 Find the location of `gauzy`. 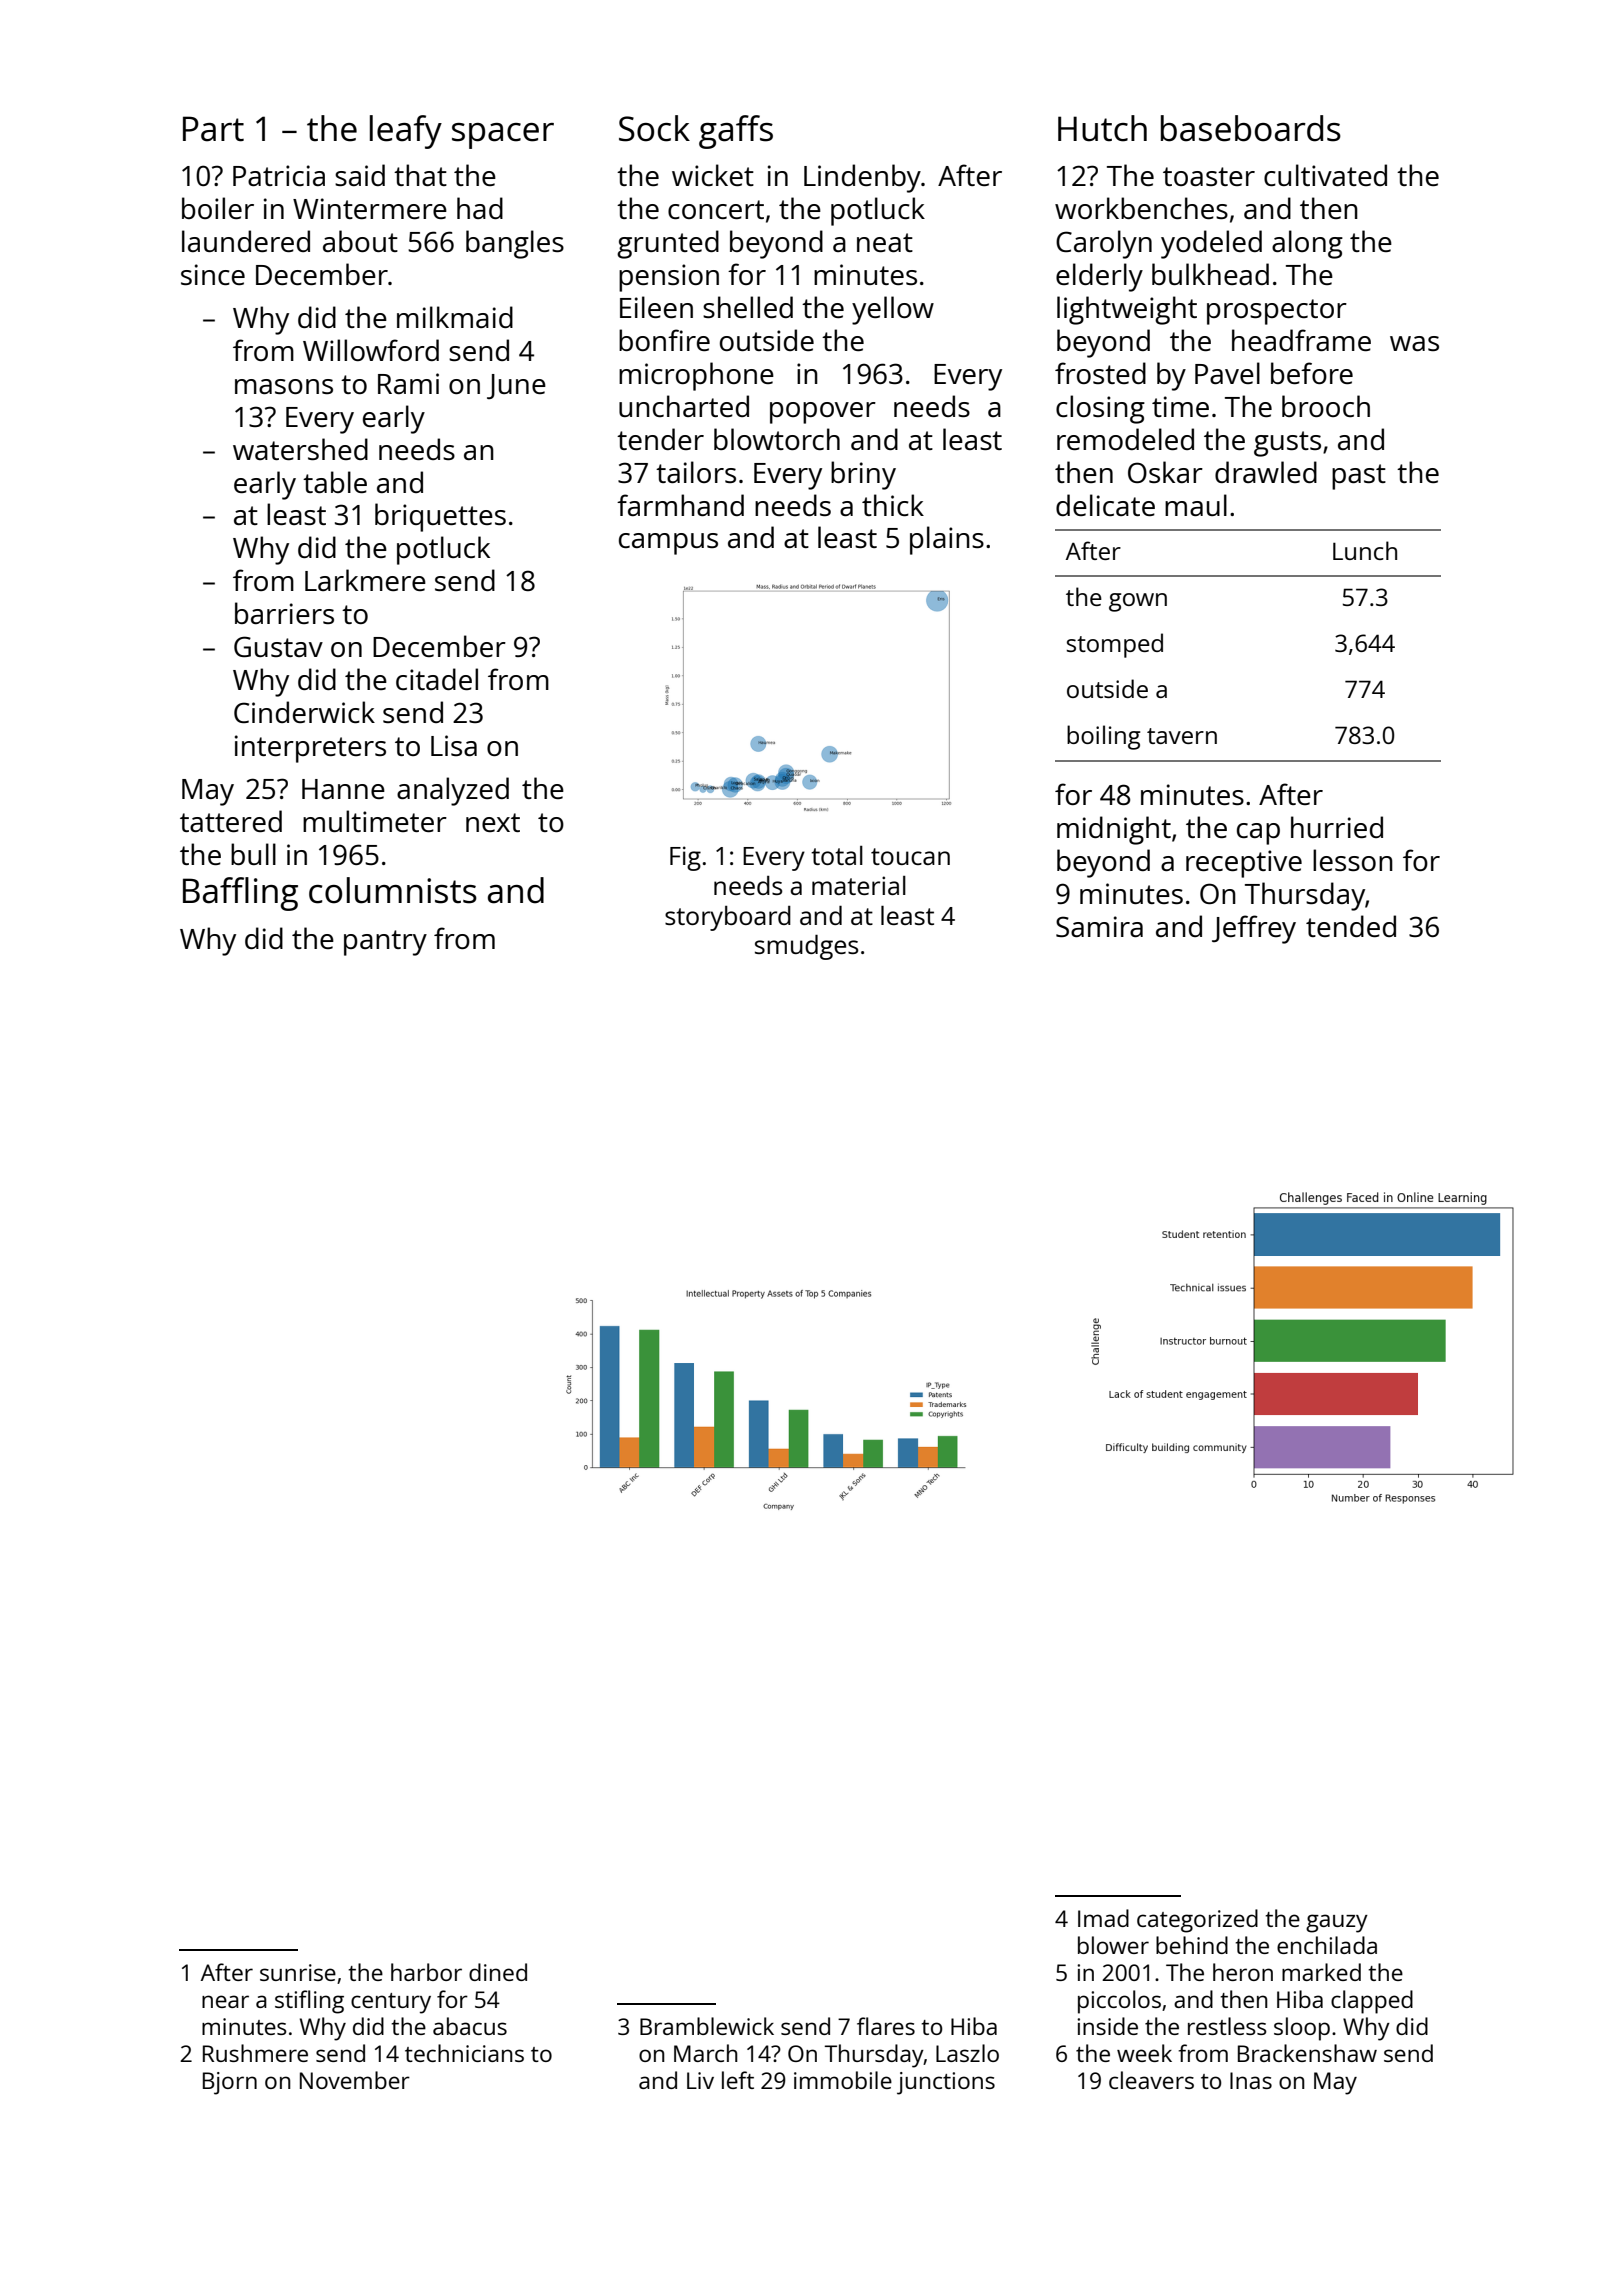

gauzy is located at coordinates (1337, 1923).
